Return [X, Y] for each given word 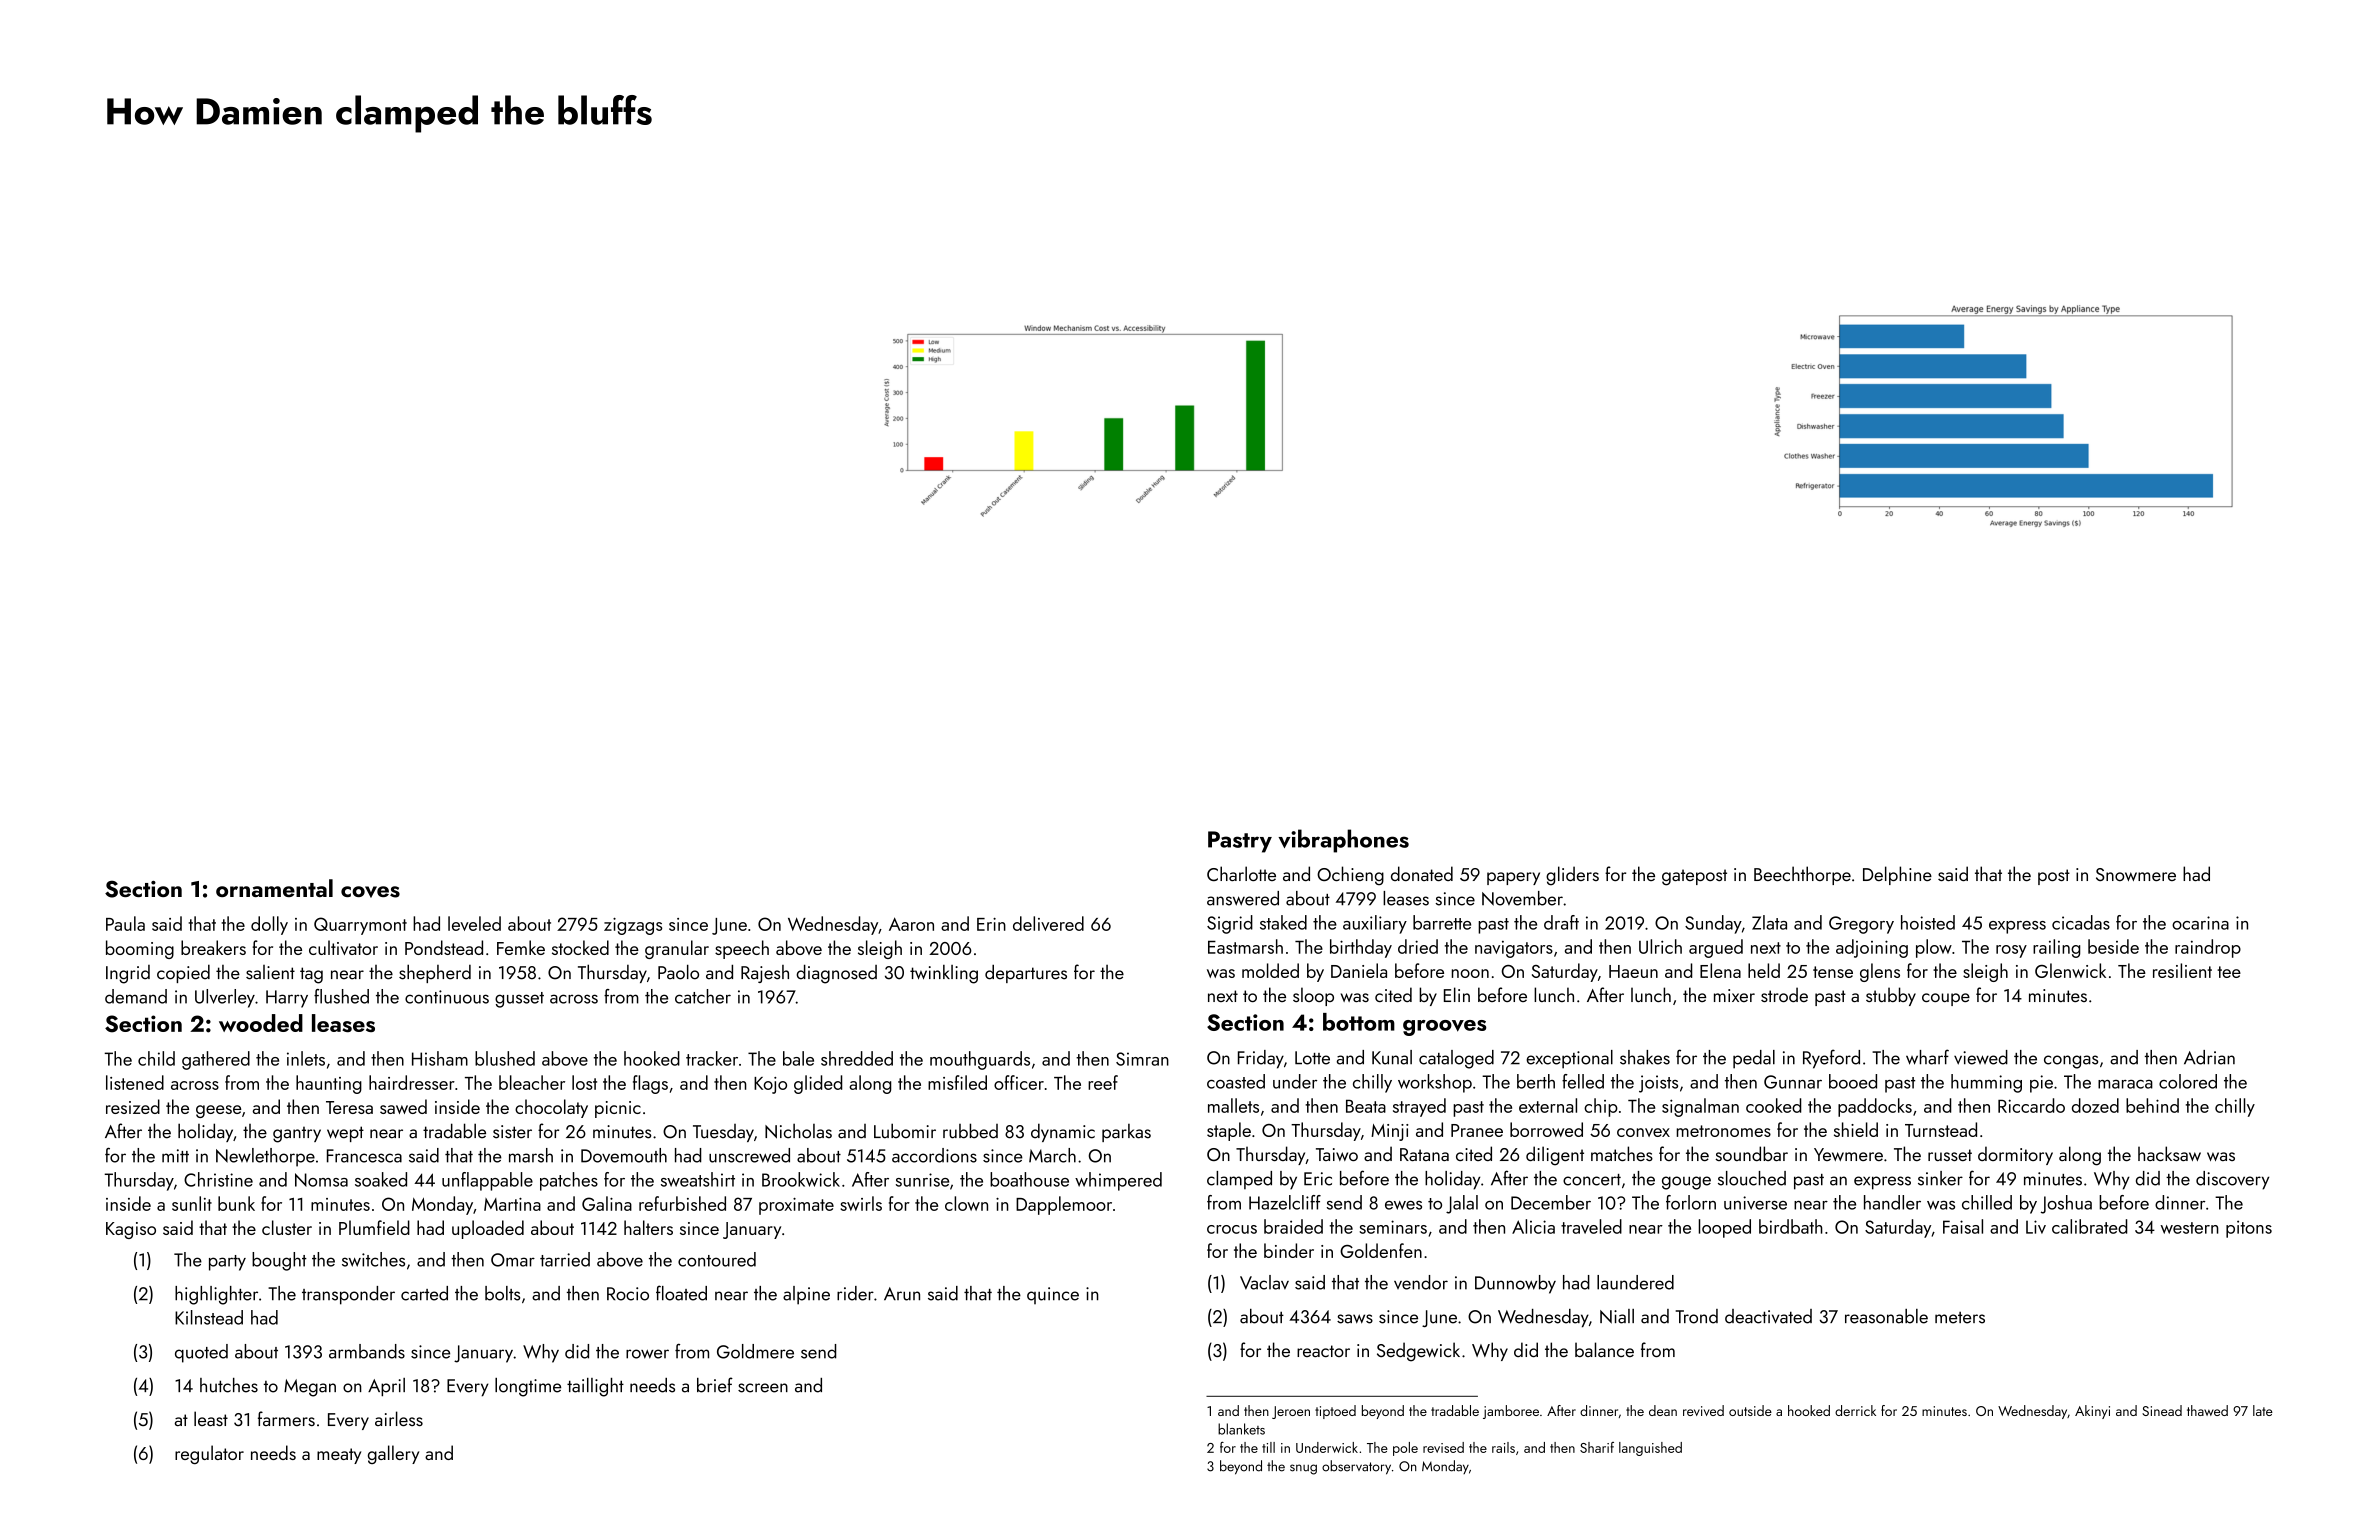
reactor [1323, 1351]
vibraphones [1343, 841]
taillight [595, 1387]
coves [370, 892]
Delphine [1897, 875]
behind [2152, 1105]
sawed [403, 1106]
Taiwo [1337, 1154]
